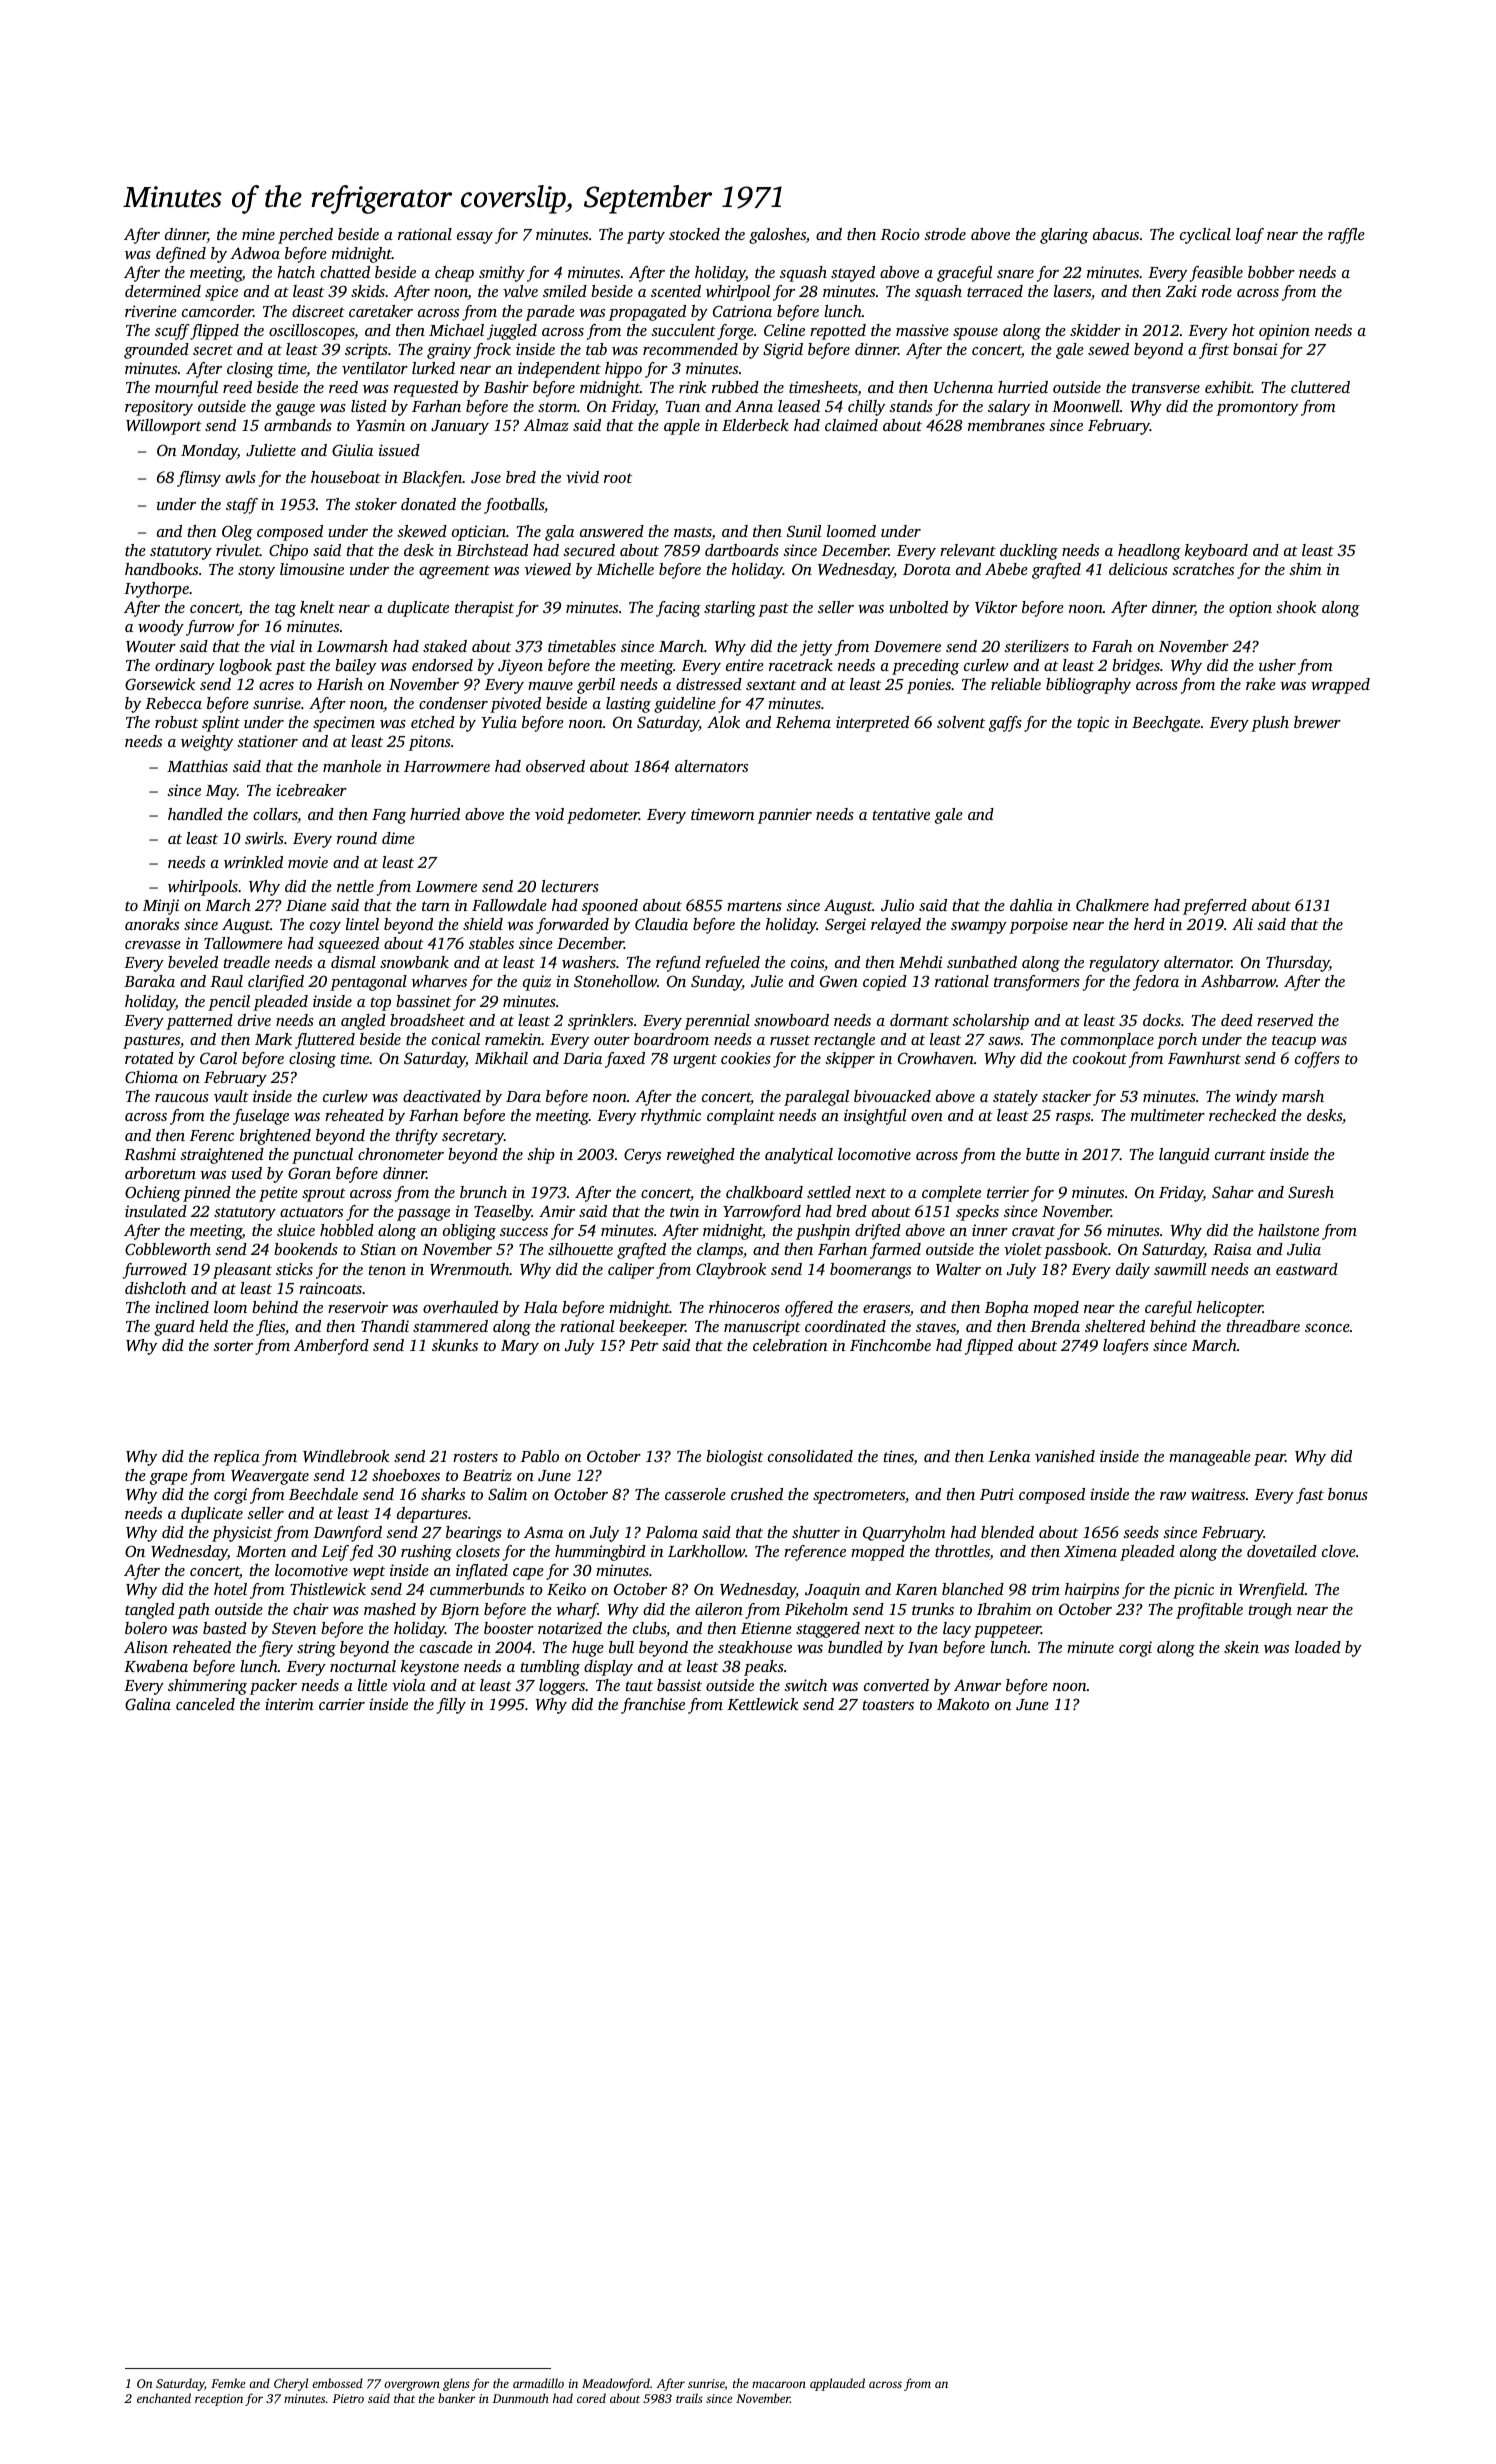  Describe the element at coordinates (207, 743) in the screenshot. I see `weighty` at that location.
